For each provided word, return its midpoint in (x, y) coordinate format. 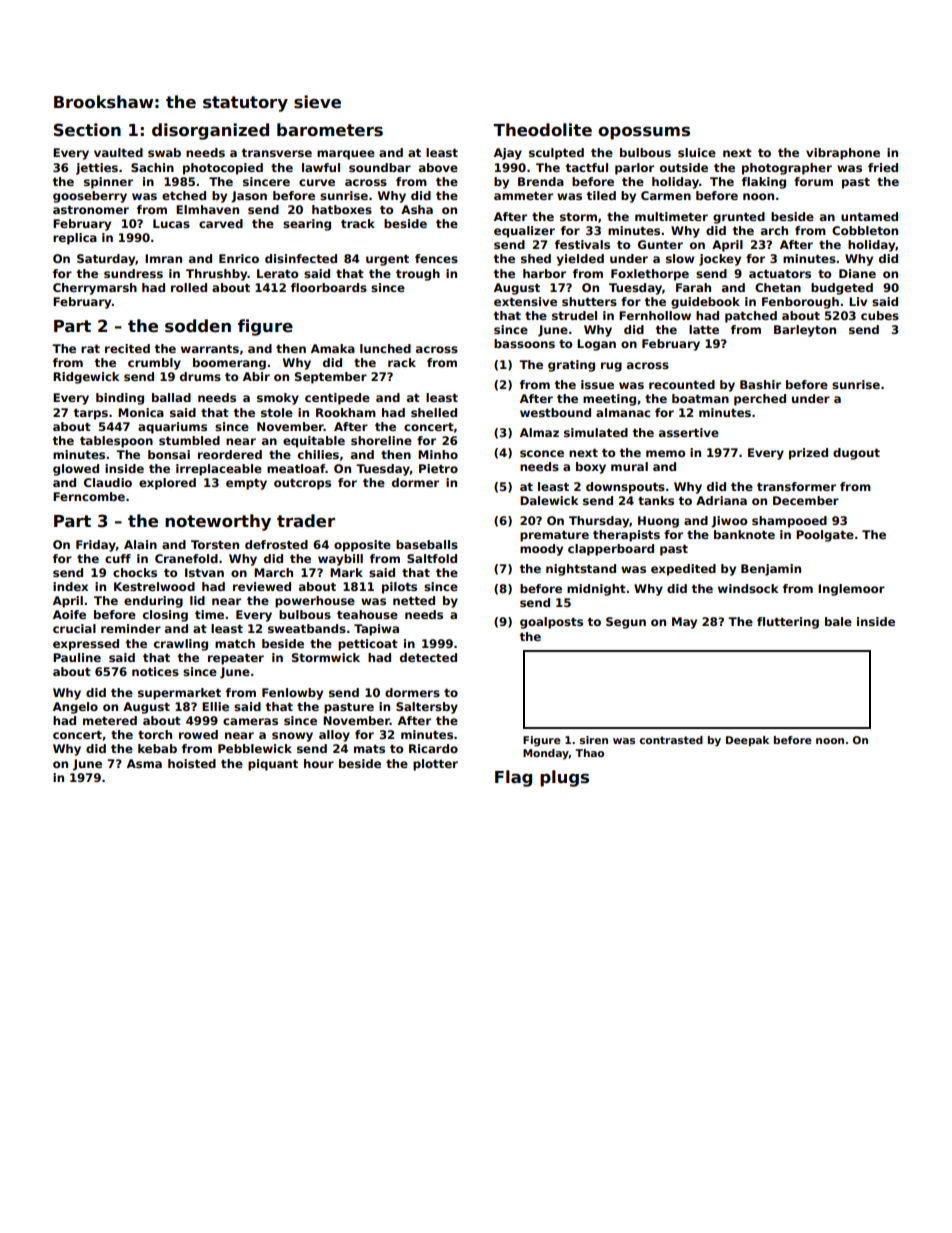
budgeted (842, 289)
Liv (858, 301)
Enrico (239, 258)
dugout (856, 454)
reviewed (262, 586)
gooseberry (90, 197)
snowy (292, 737)
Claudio (108, 482)
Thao (589, 753)
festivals (582, 244)
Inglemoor (851, 590)
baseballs (427, 544)
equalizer (524, 232)
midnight (596, 590)
